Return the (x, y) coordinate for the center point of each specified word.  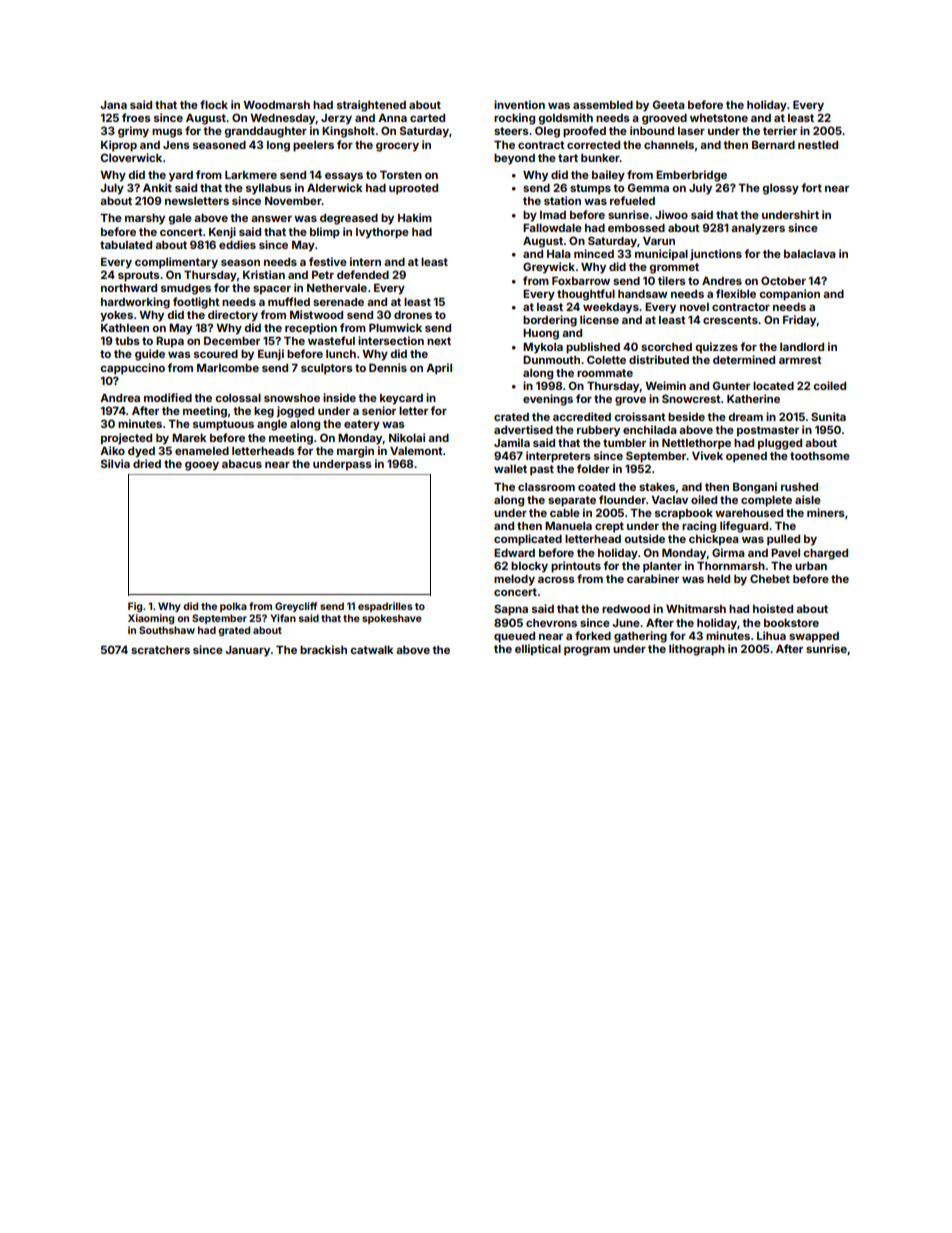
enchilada (650, 429)
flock (214, 104)
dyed (141, 452)
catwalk (372, 650)
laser (691, 131)
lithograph (697, 650)
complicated (528, 540)
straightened (371, 106)
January (247, 651)
